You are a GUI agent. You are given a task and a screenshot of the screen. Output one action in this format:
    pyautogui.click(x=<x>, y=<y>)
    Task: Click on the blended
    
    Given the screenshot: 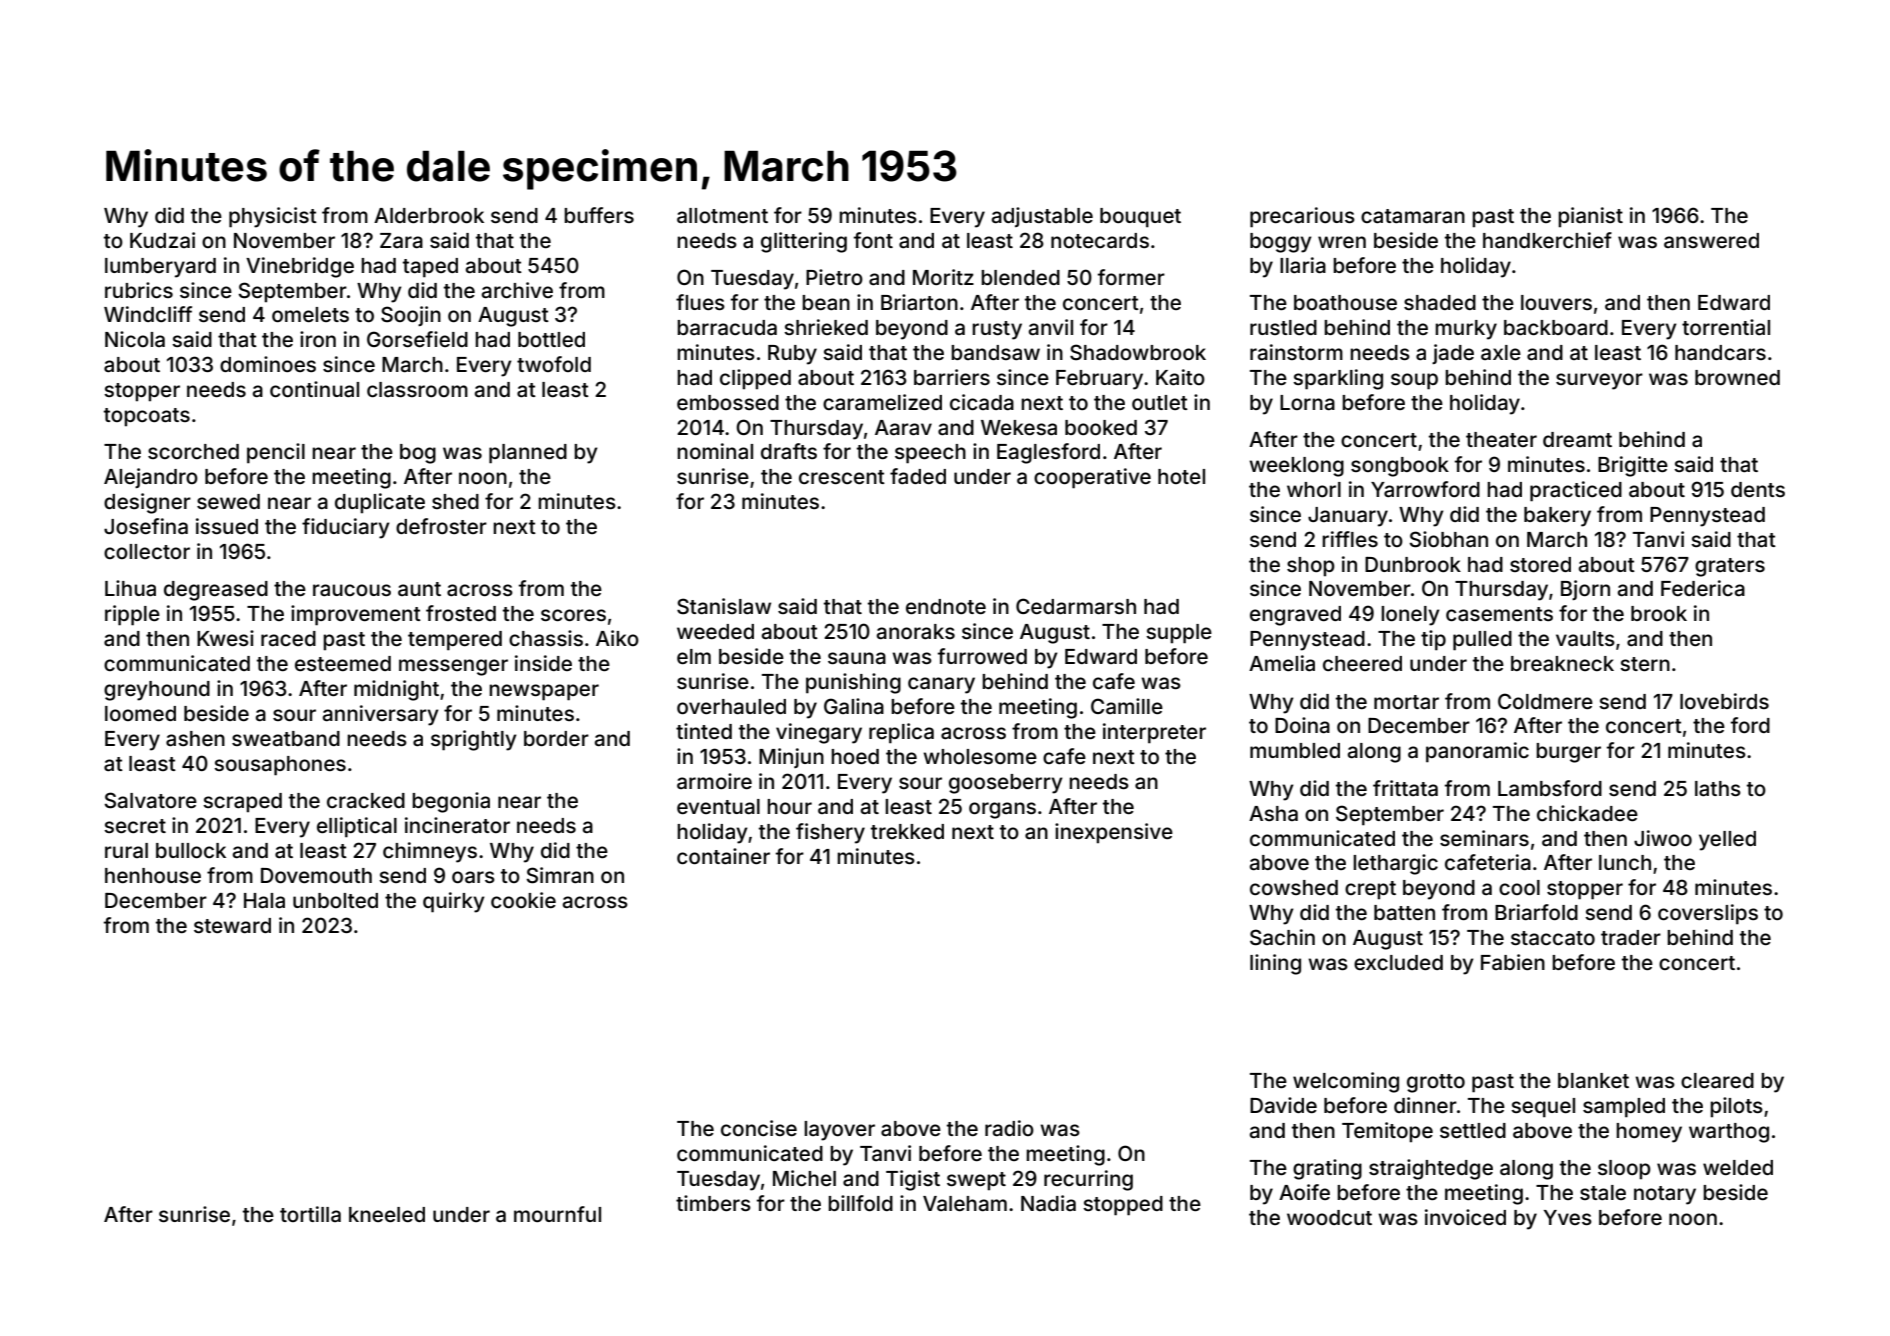 What is the action you would take?
    pyautogui.click(x=1020, y=277)
